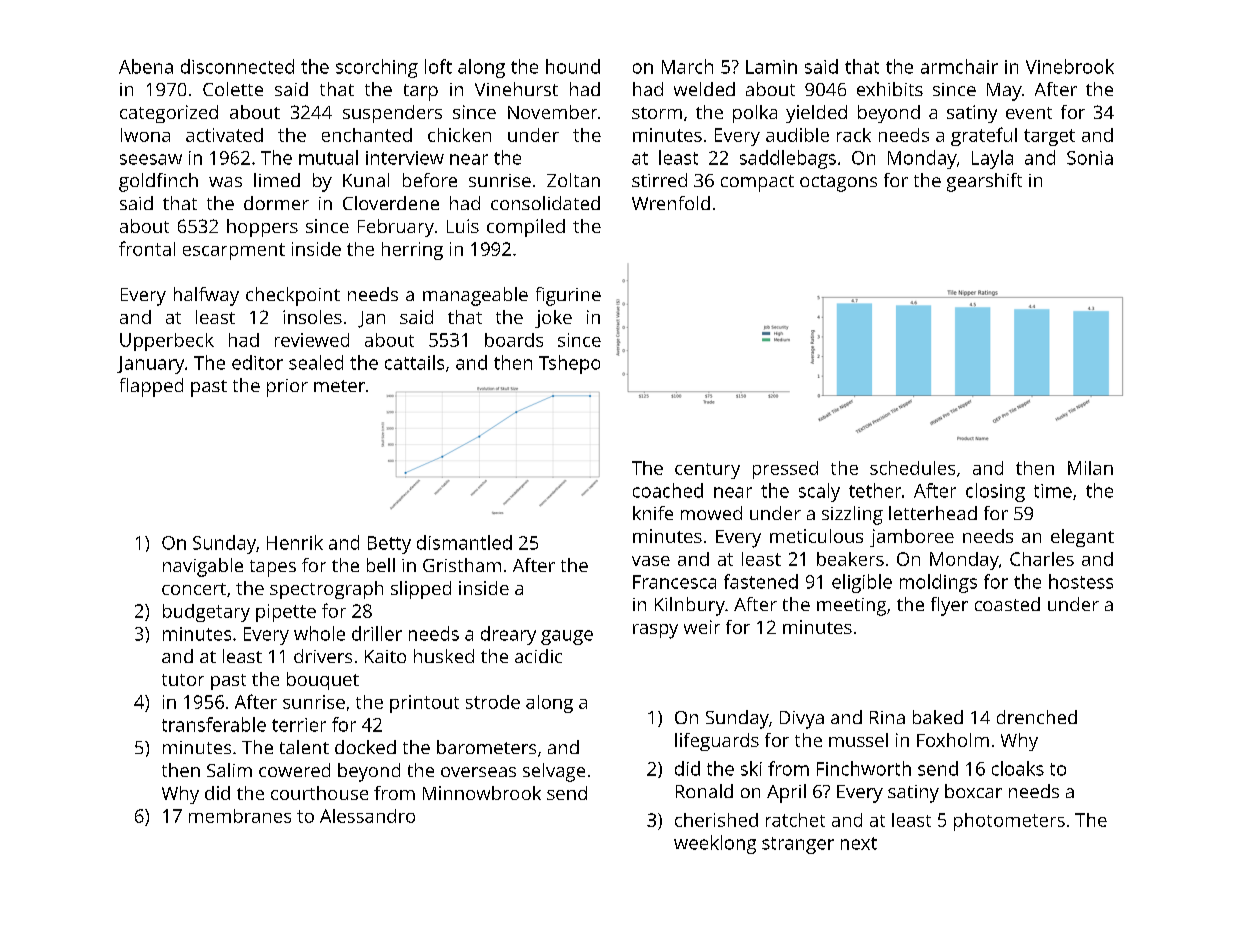 This screenshot has width=1233, height=952. I want to click on insoles, so click(312, 317).
